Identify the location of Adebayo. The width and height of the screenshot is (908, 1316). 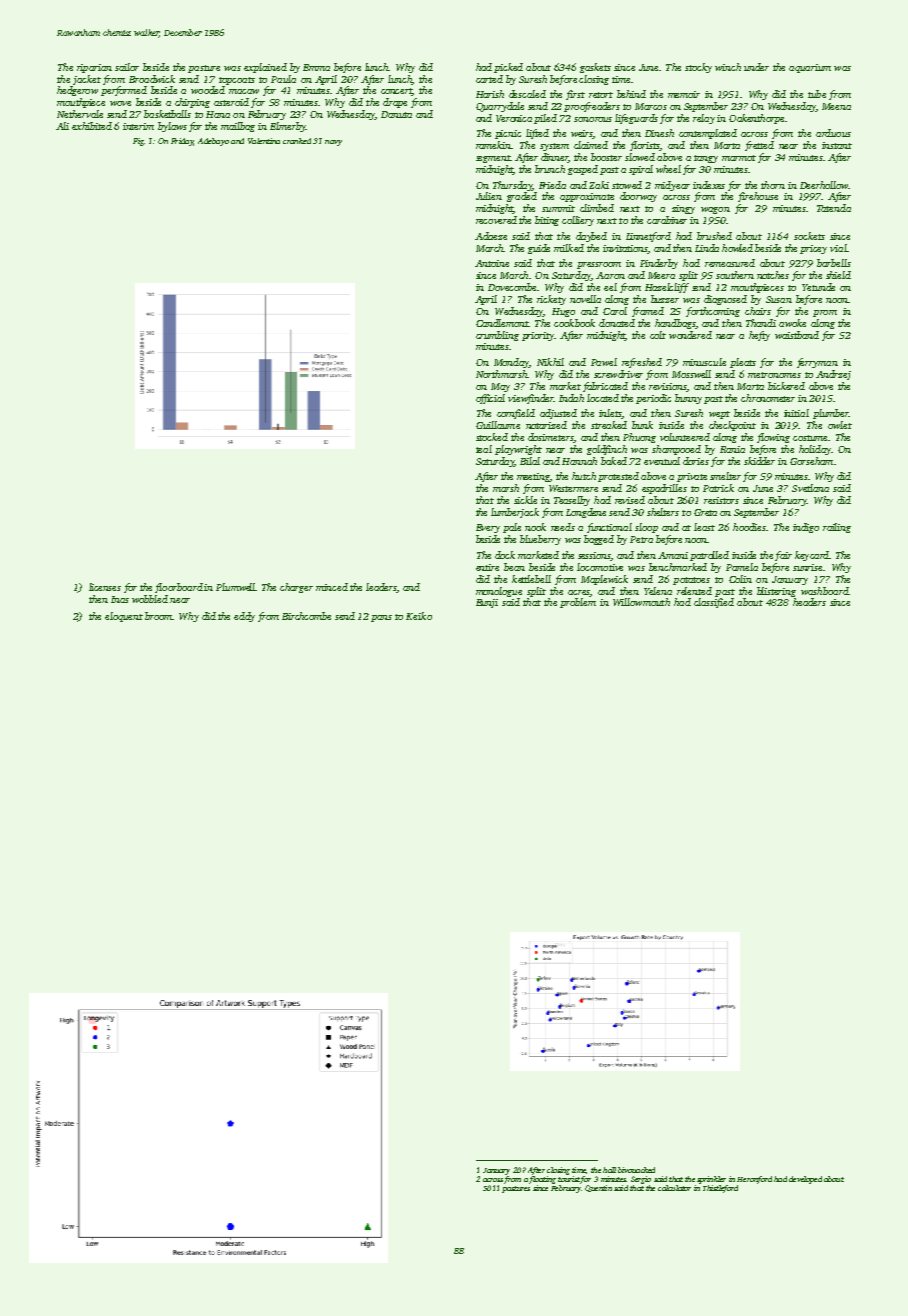
(213, 142).
